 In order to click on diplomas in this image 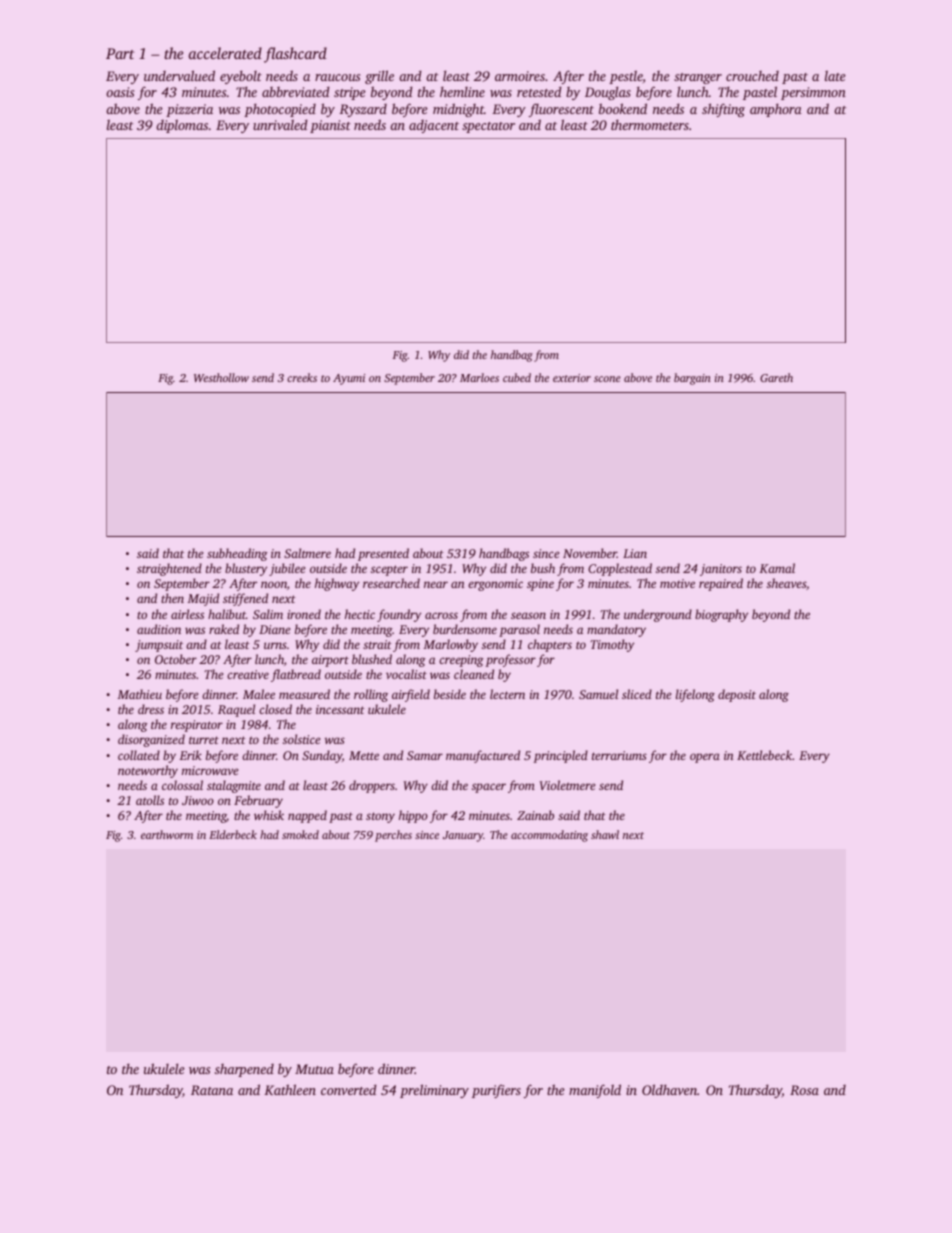, I will do `click(182, 126)`.
